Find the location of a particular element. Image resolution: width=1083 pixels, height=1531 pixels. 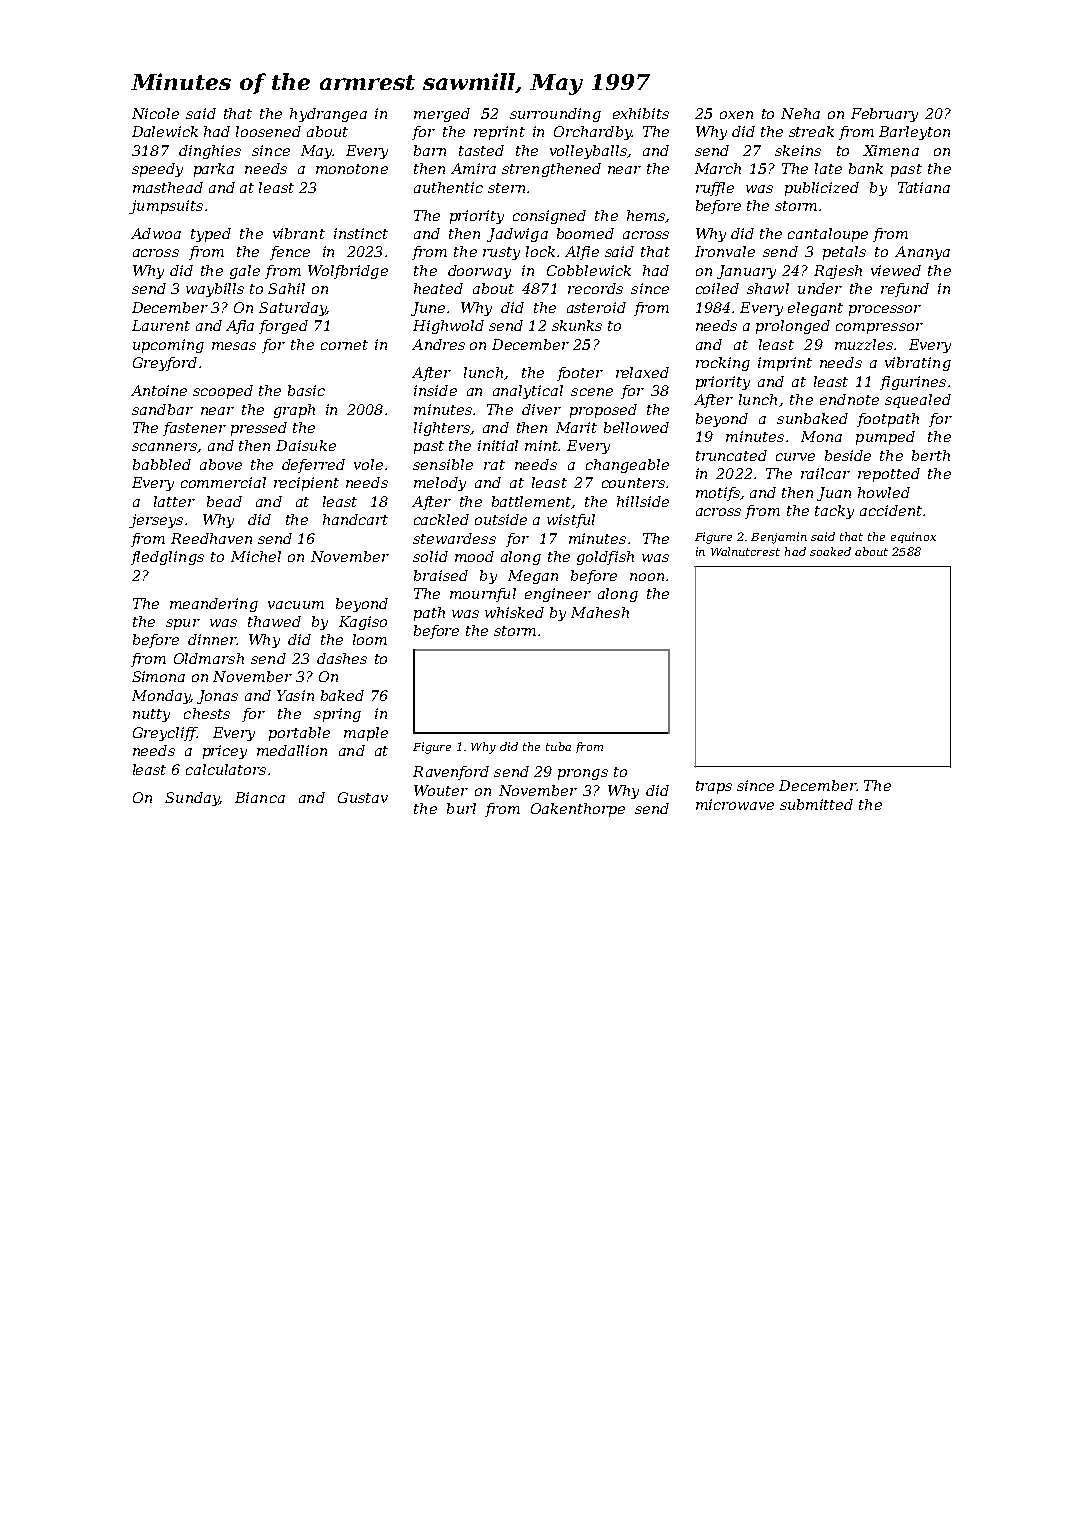

Yasin is located at coordinates (295, 695).
